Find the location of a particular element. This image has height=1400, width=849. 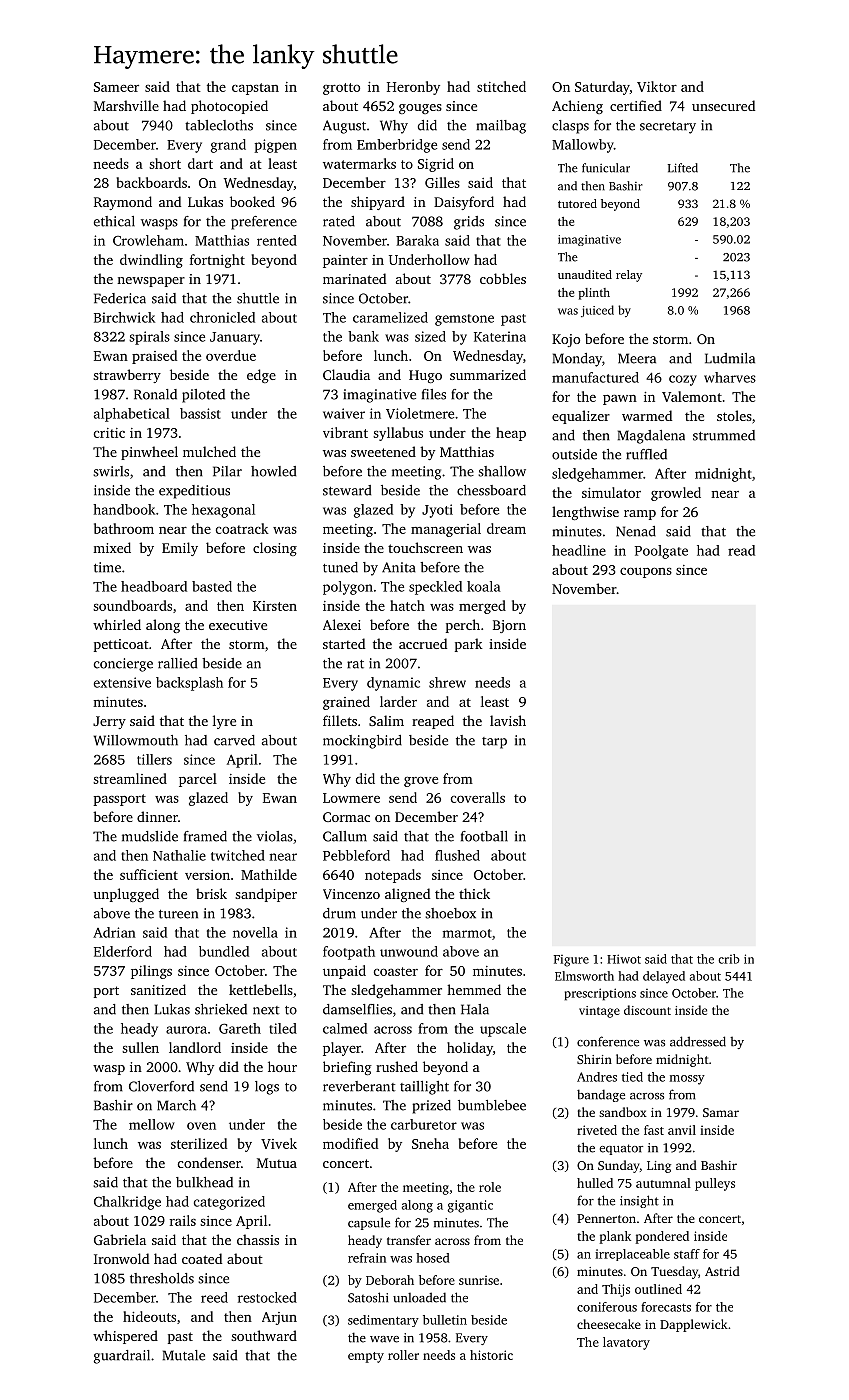

thresholds is located at coordinates (162, 1278).
